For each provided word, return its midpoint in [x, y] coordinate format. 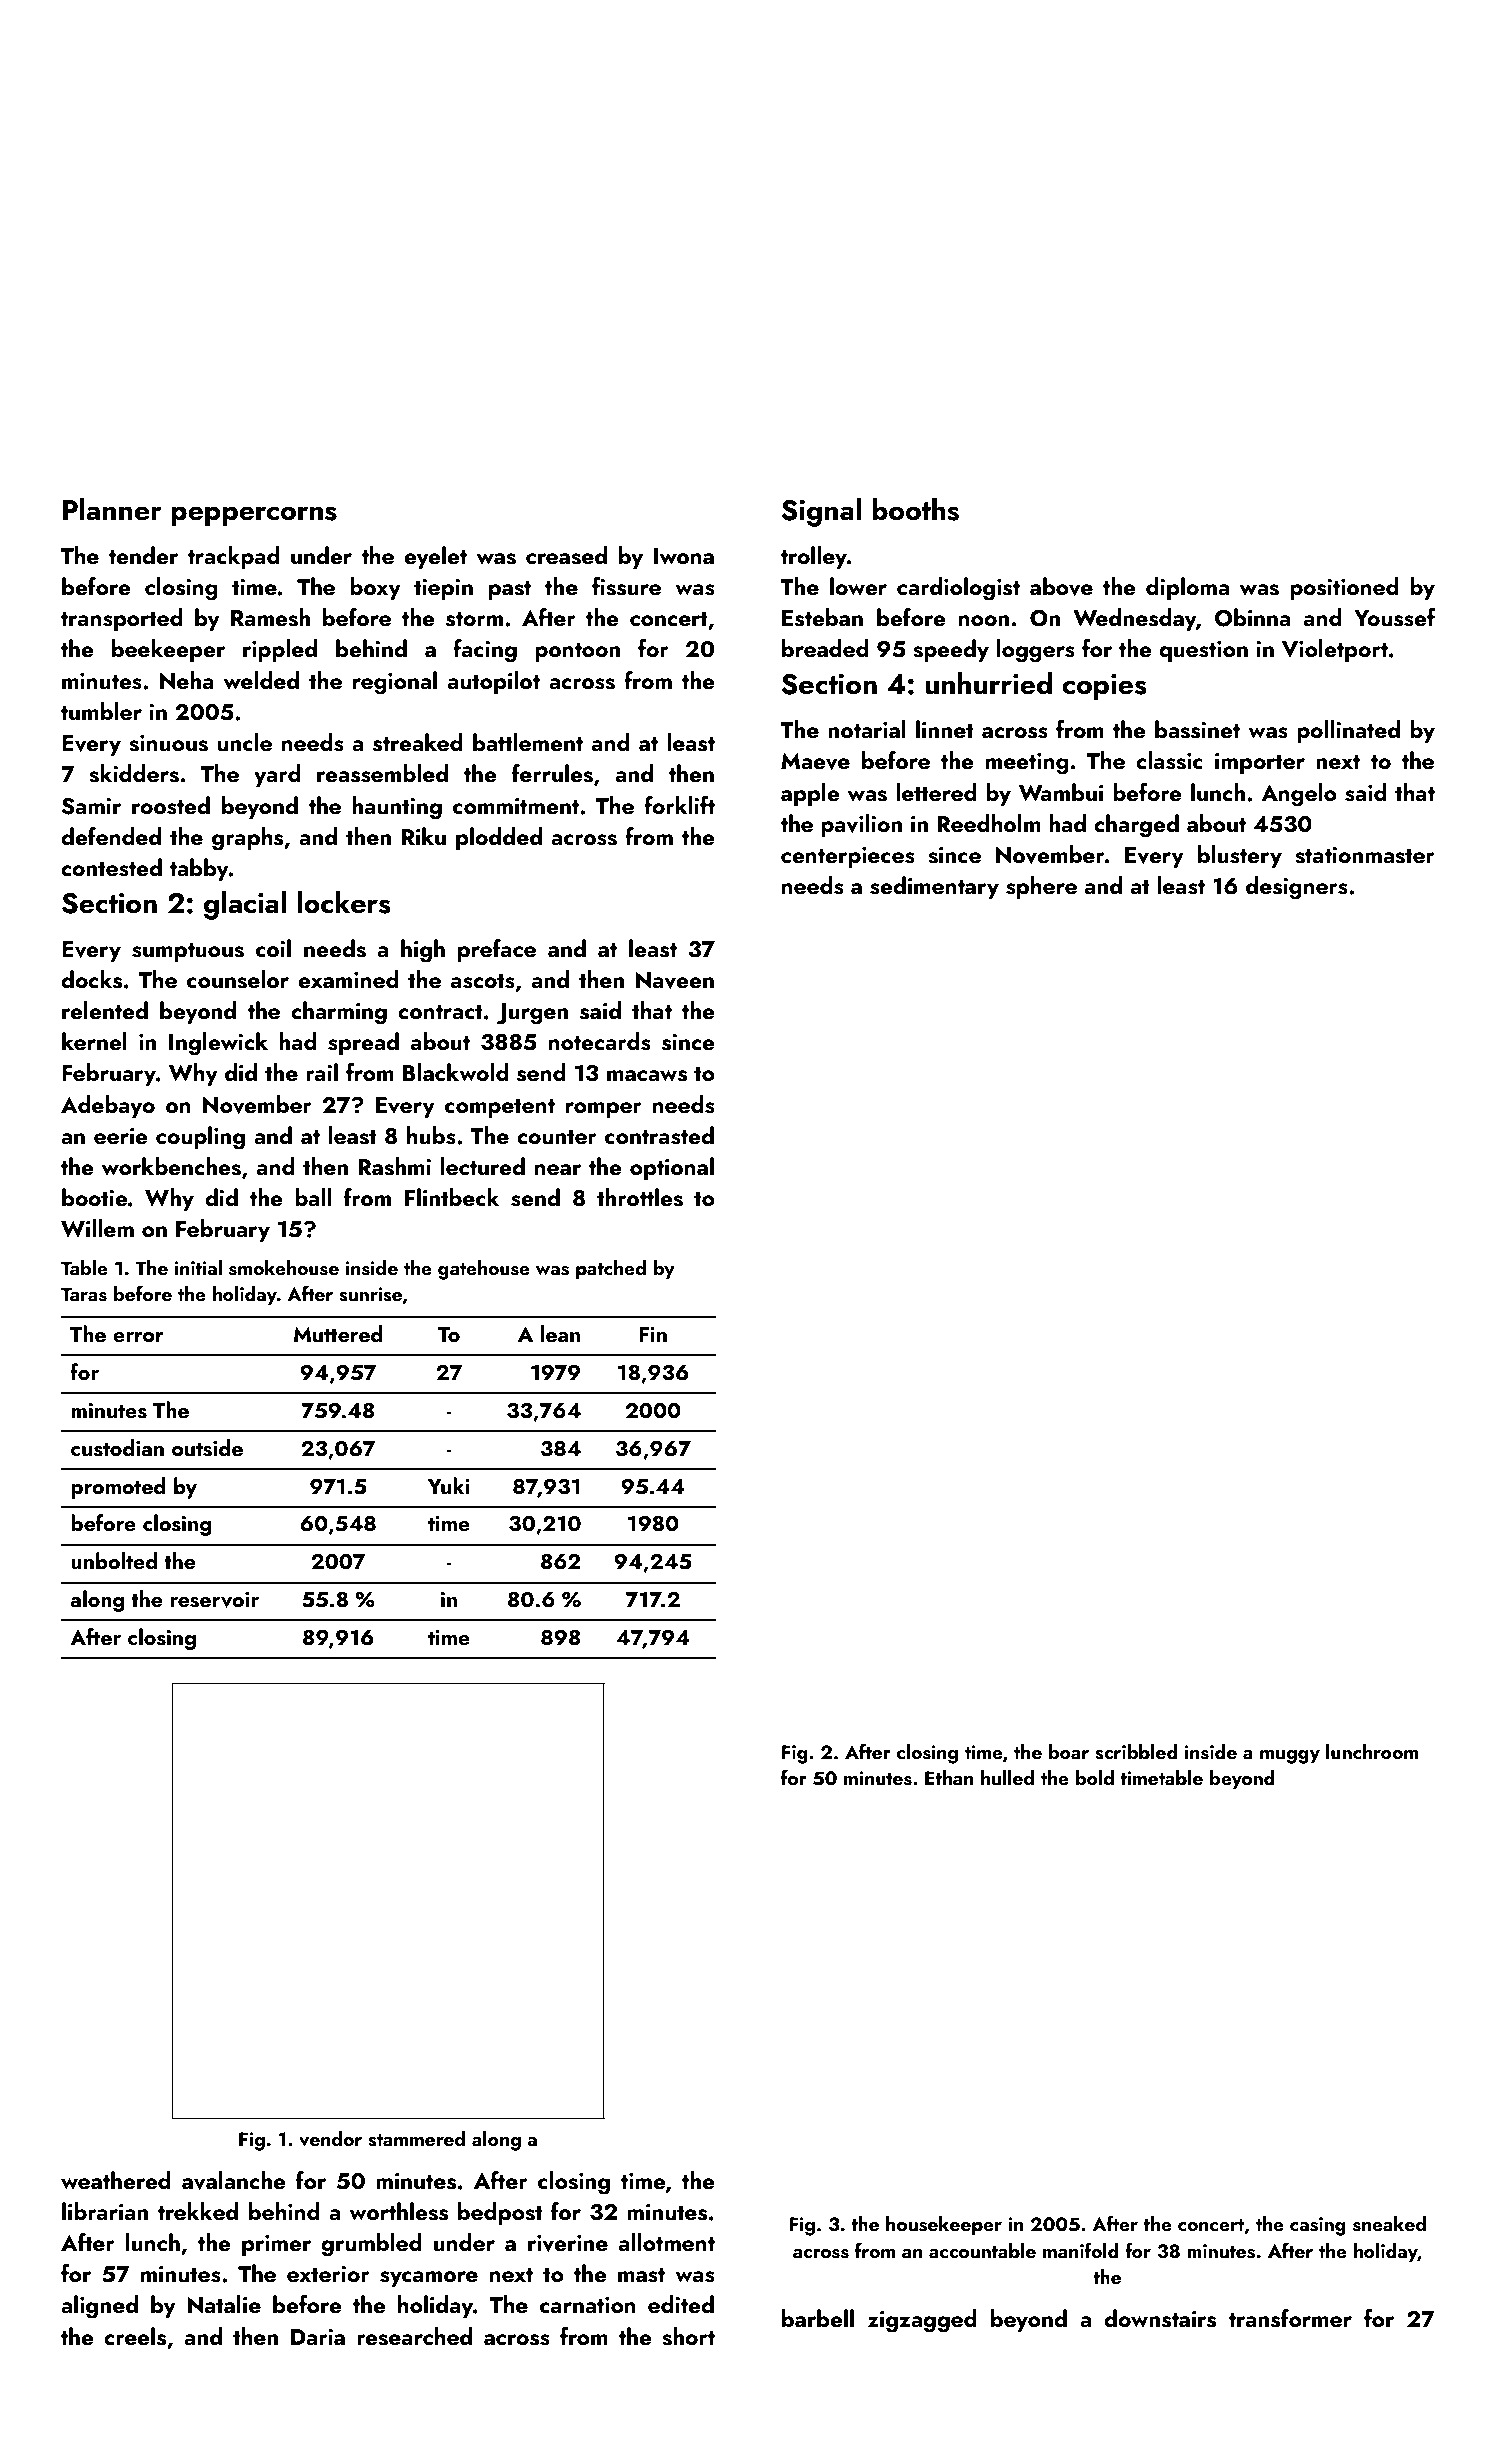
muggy [1290, 1757]
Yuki [449, 1485]
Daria [318, 2337]
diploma [1187, 588]
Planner [112, 509]
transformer [1290, 2318]
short [688, 2336]
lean [560, 1333]
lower [858, 586]
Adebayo [108, 1106]
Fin [653, 1334]
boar [1069, 1751]
